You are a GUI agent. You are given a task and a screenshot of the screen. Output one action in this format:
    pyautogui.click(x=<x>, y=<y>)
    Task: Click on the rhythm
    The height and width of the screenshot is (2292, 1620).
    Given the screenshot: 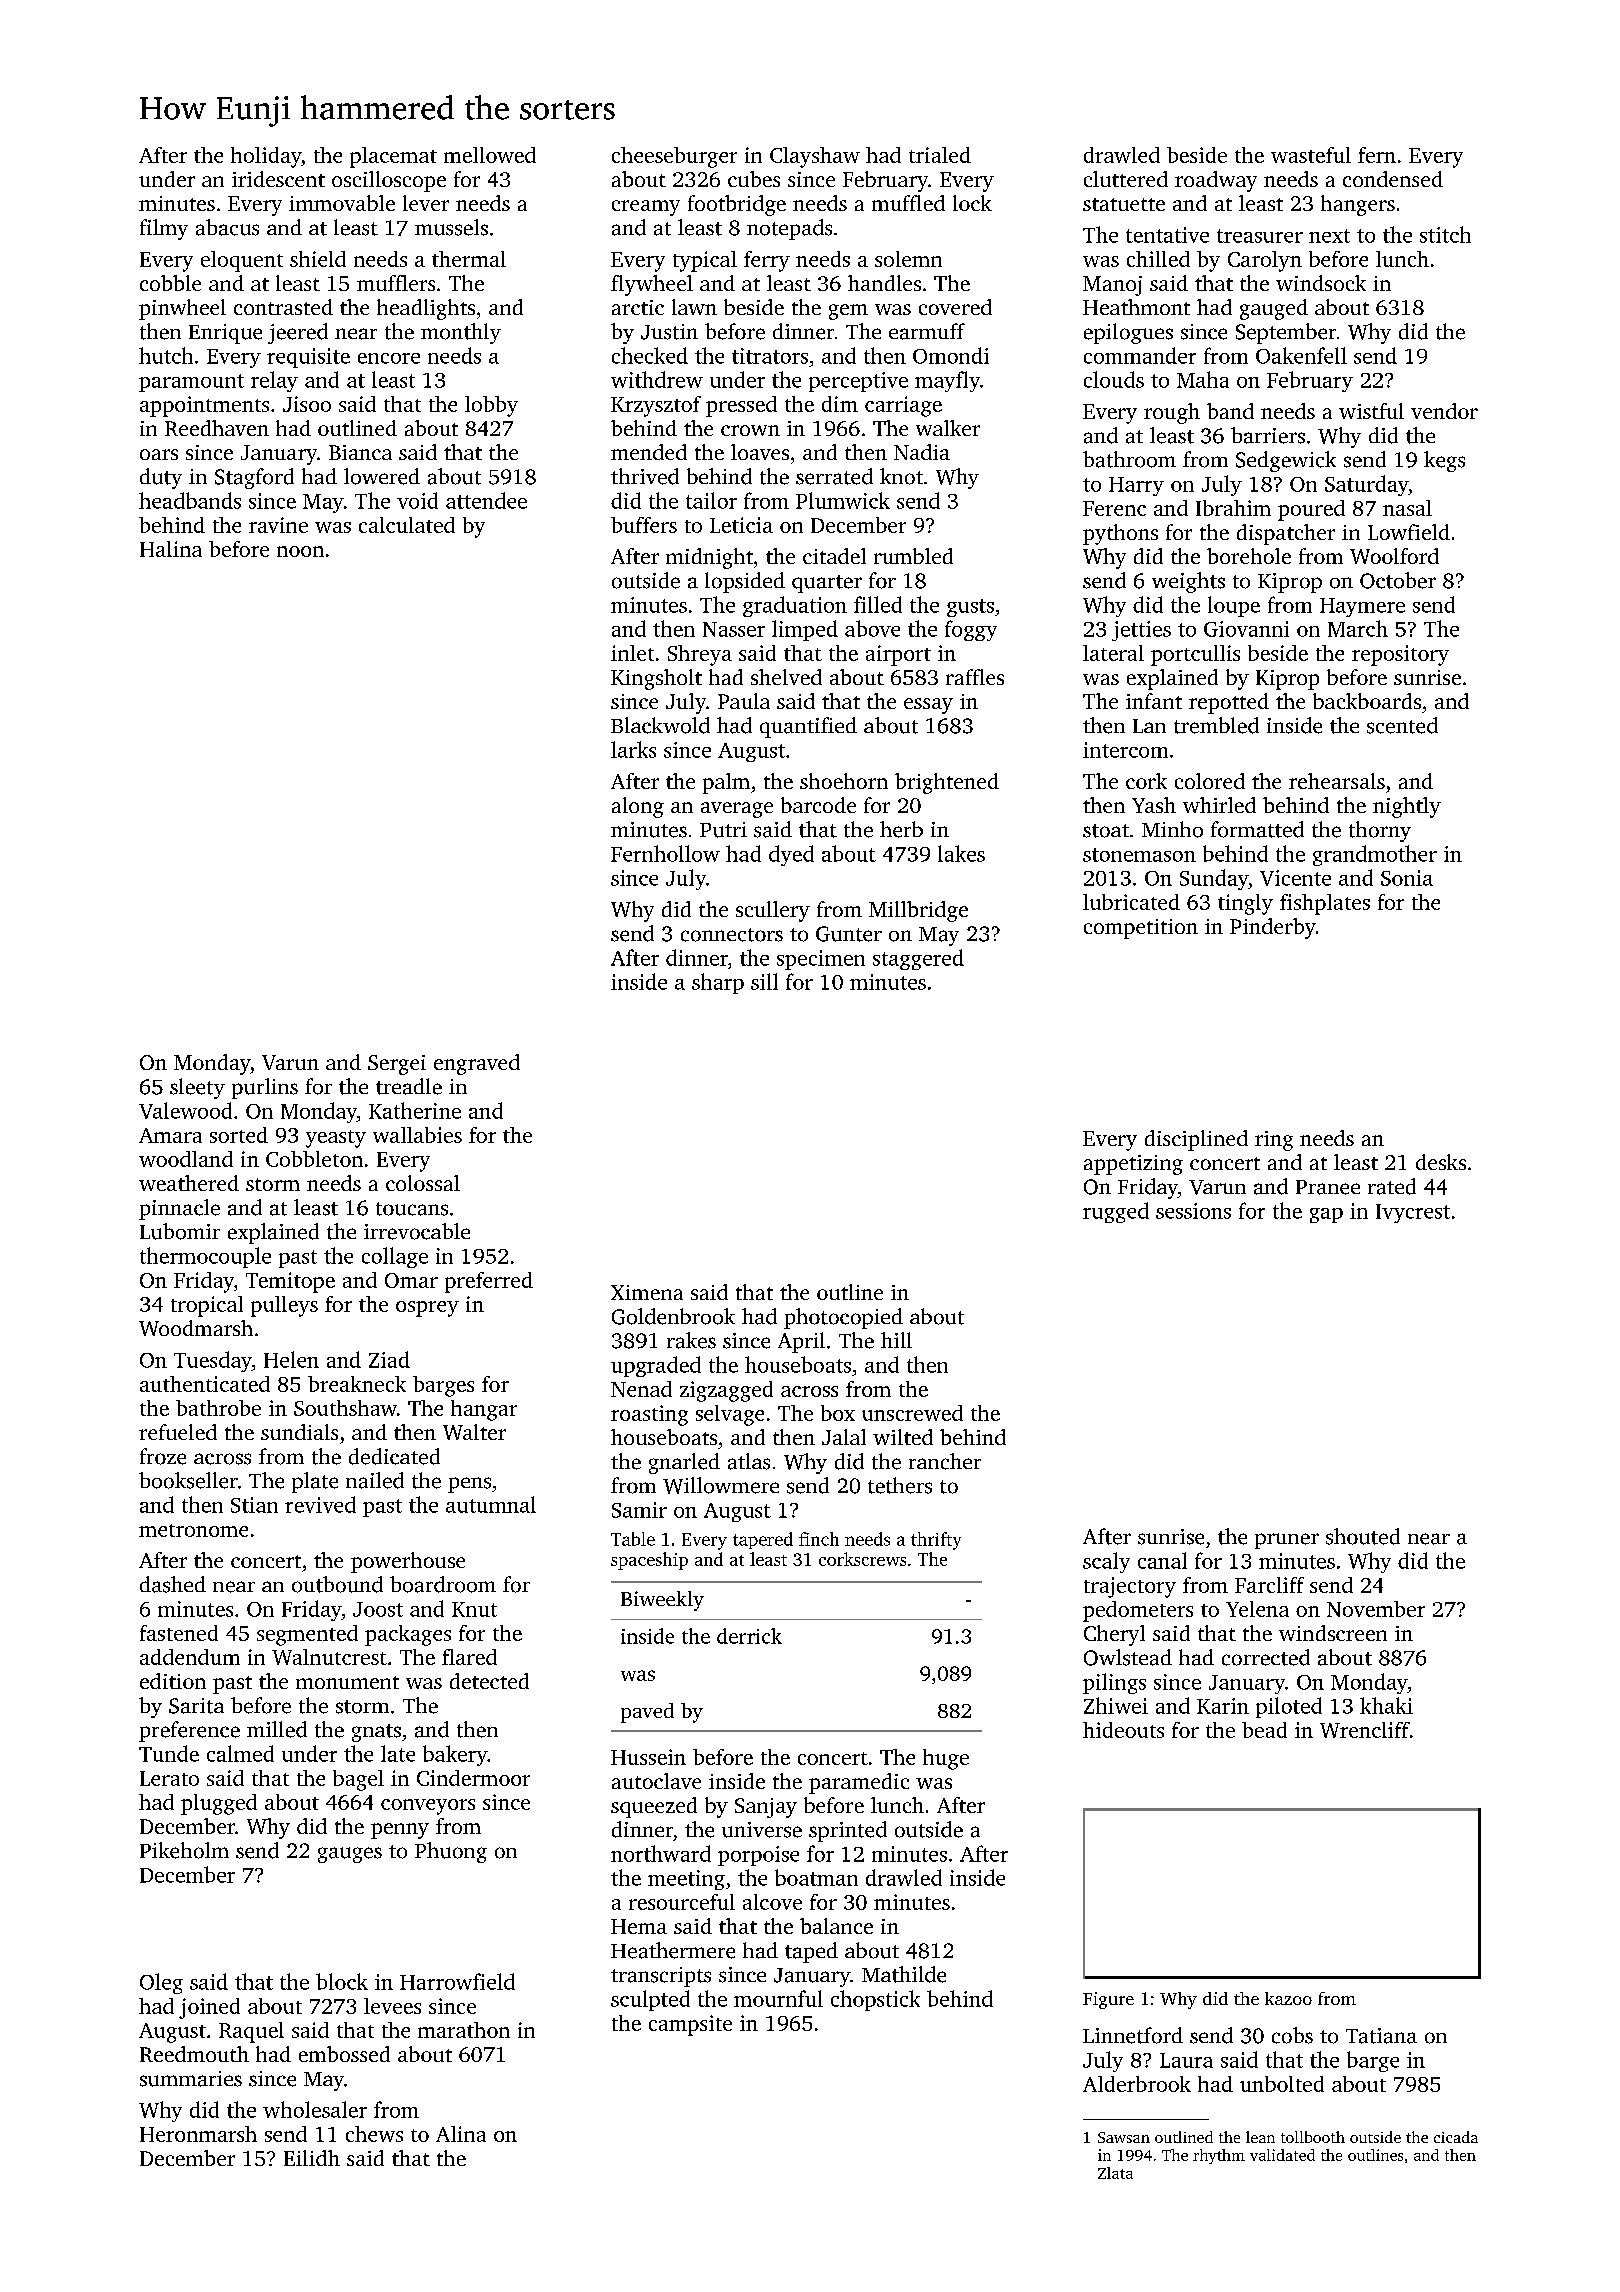 What is the action you would take?
    pyautogui.click(x=1219, y=2156)
